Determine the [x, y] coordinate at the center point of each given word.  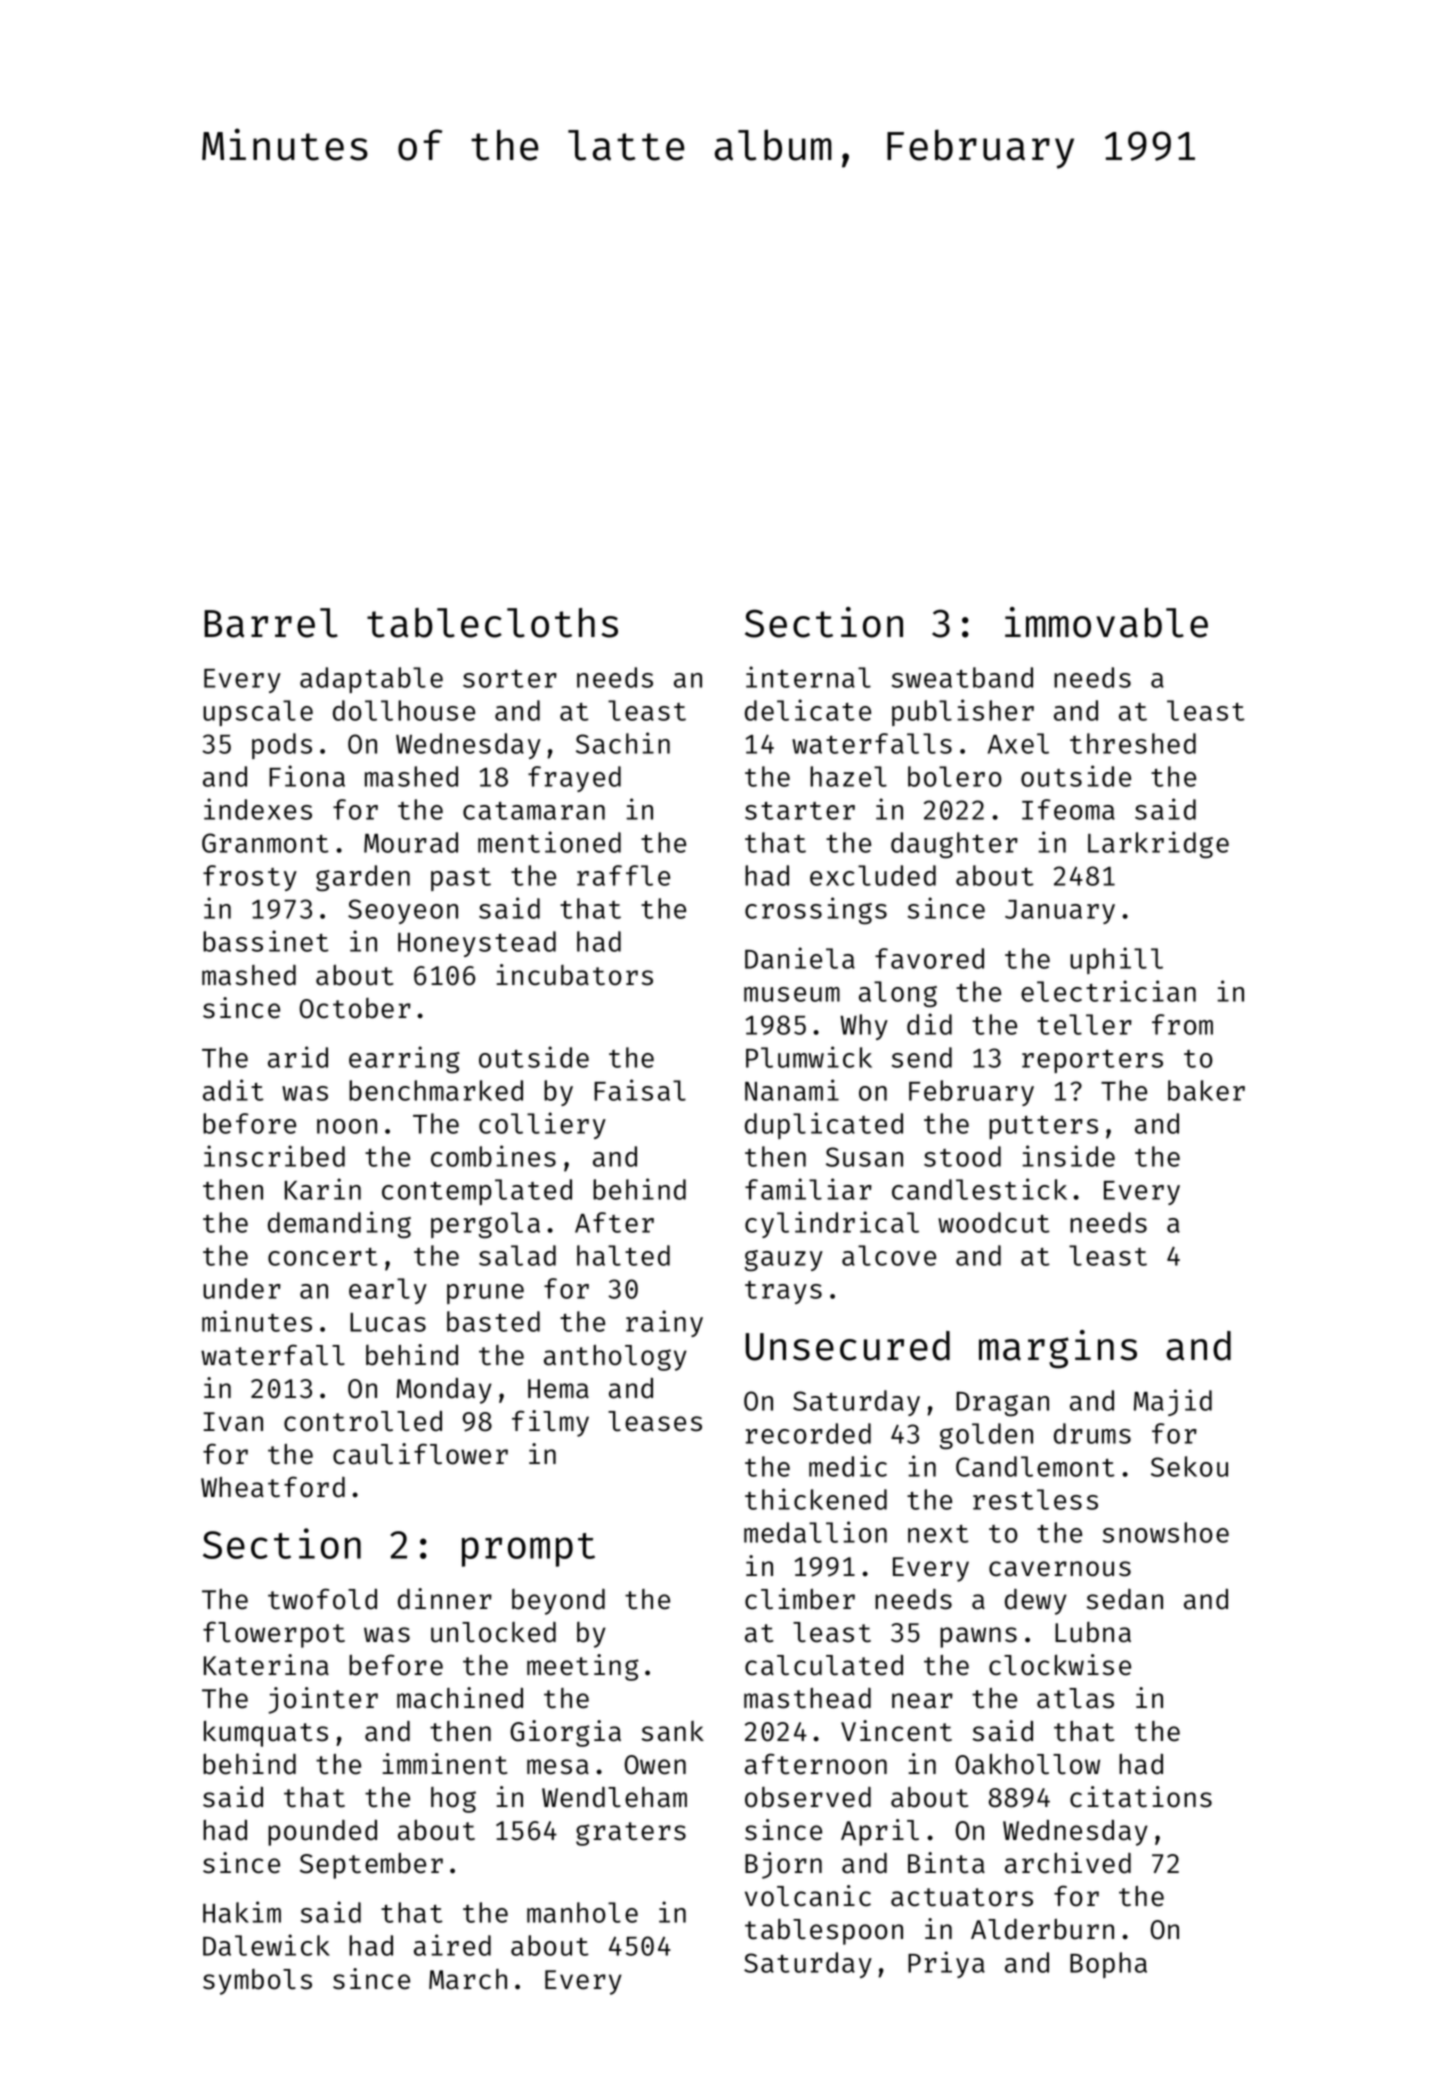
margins [1058, 1349]
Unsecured [848, 1346]
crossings [816, 910]
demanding [339, 1224]
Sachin [623, 743]
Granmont [265, 843]
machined [460, 1698]
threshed [1133, 743]
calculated [824, 1665]
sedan [1125, 1599]
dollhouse [404, 710]
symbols [257, 1982]
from [1182, 1024]
